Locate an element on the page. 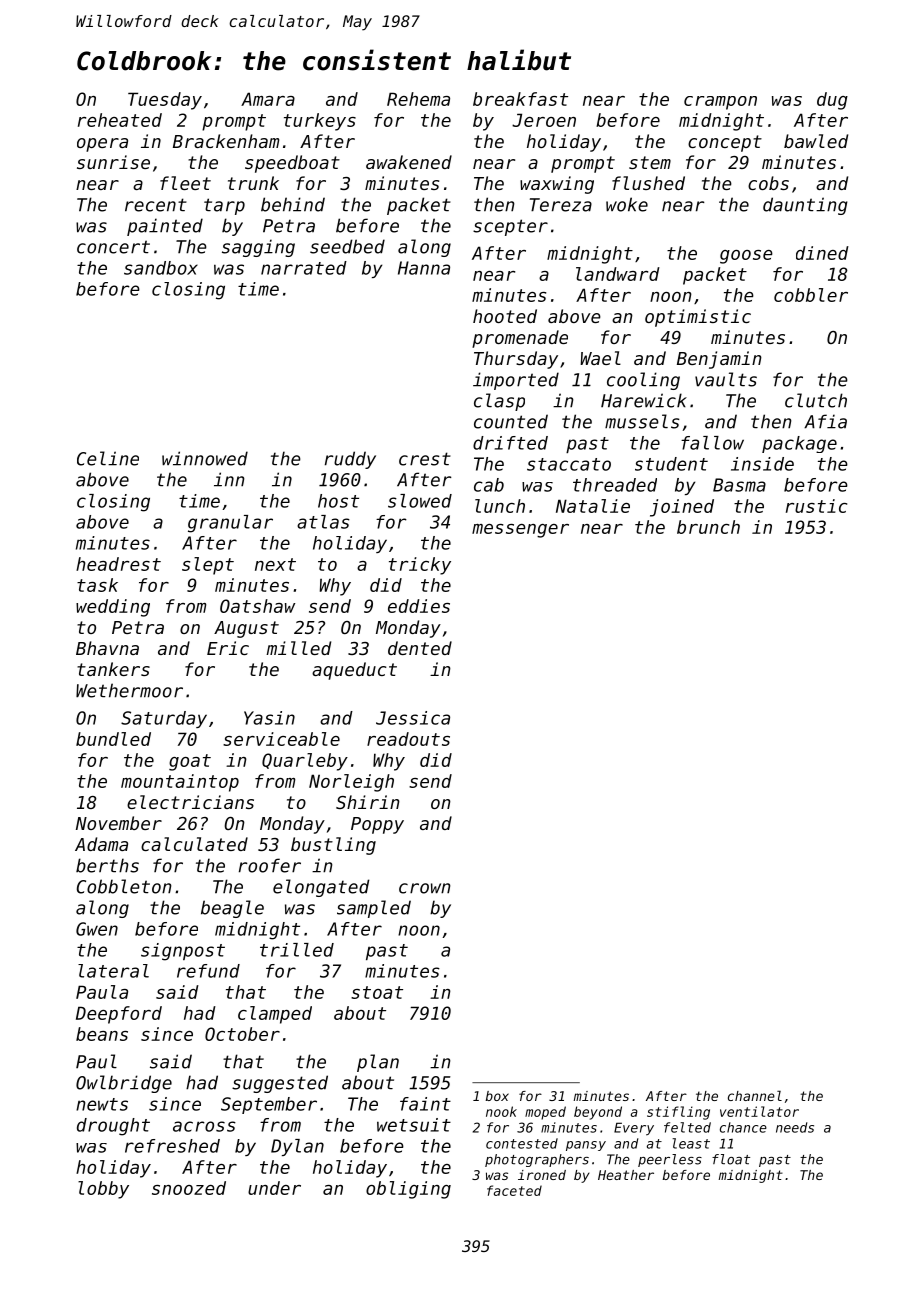  tarp is located at coordinates (224, 206).
